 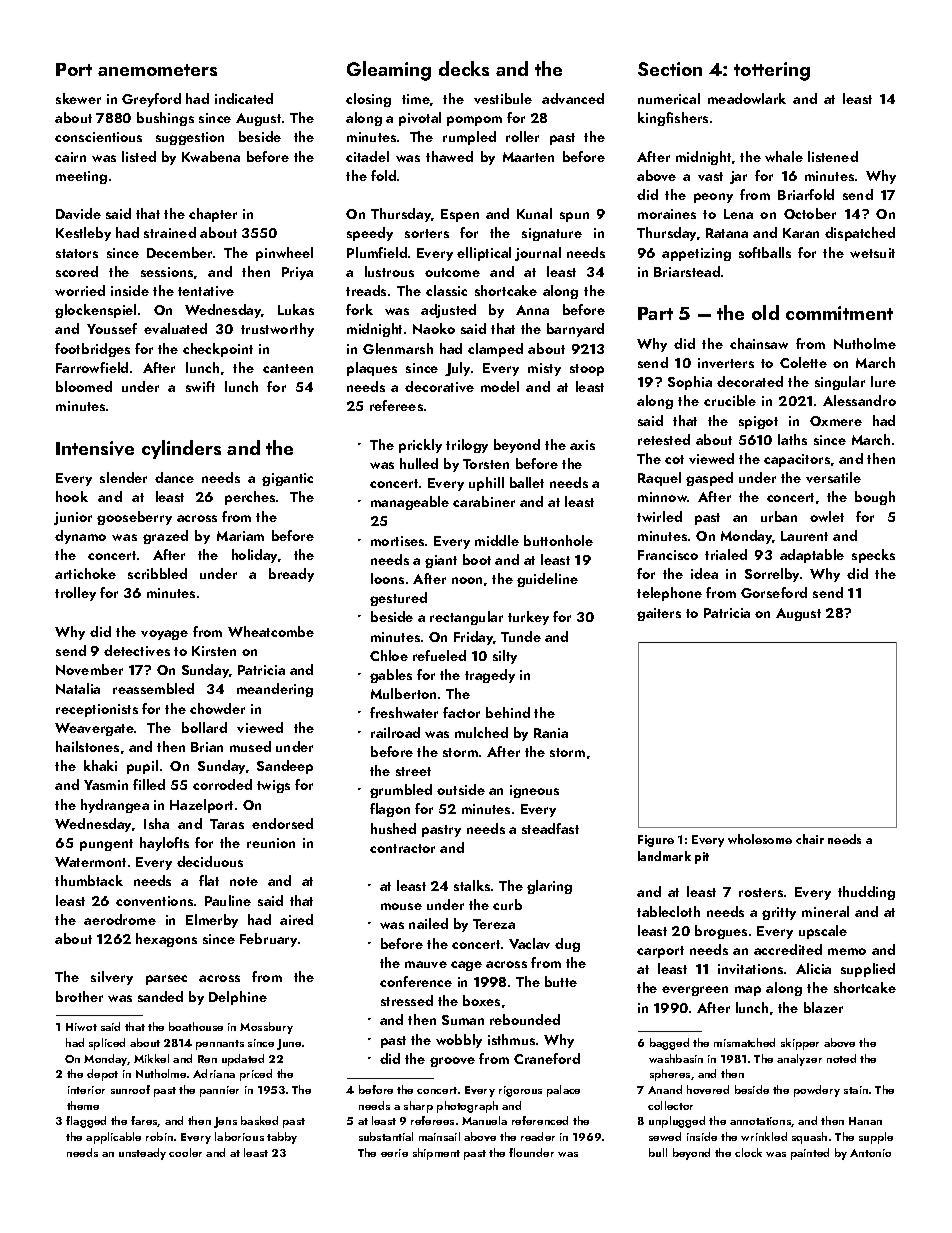 I want to click on cairn, so click(x=70, y=157).
